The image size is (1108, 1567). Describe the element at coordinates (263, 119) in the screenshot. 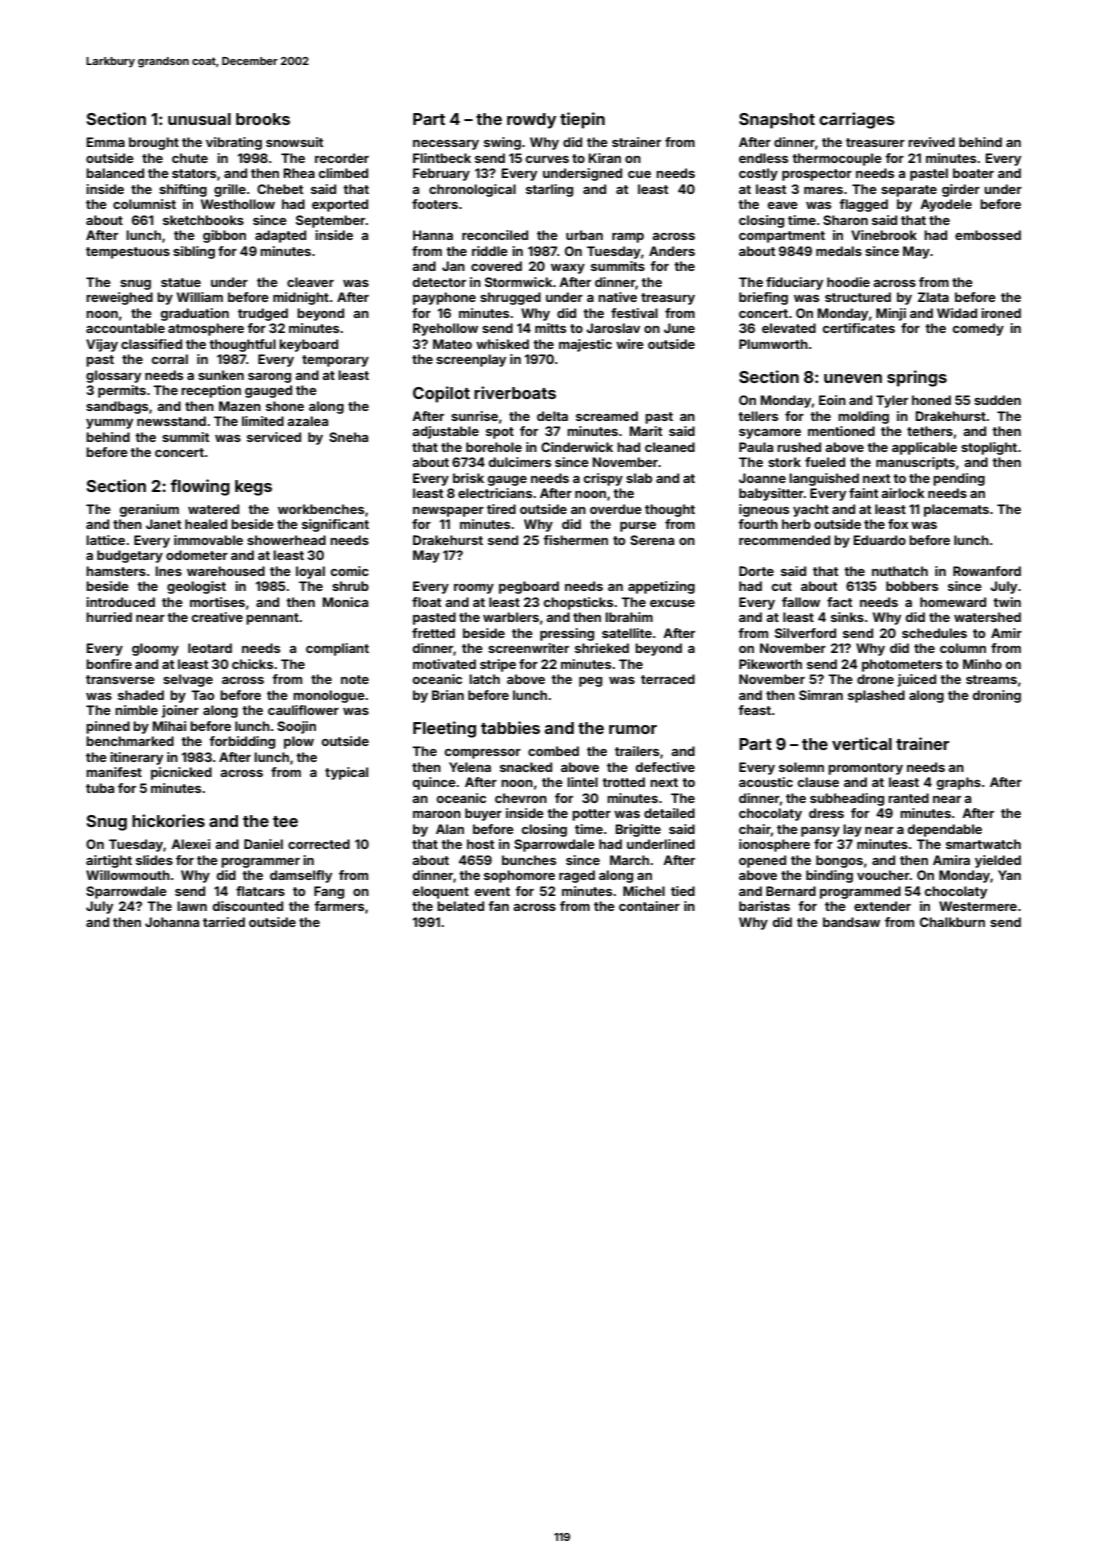

I see `brooks` at that location.
